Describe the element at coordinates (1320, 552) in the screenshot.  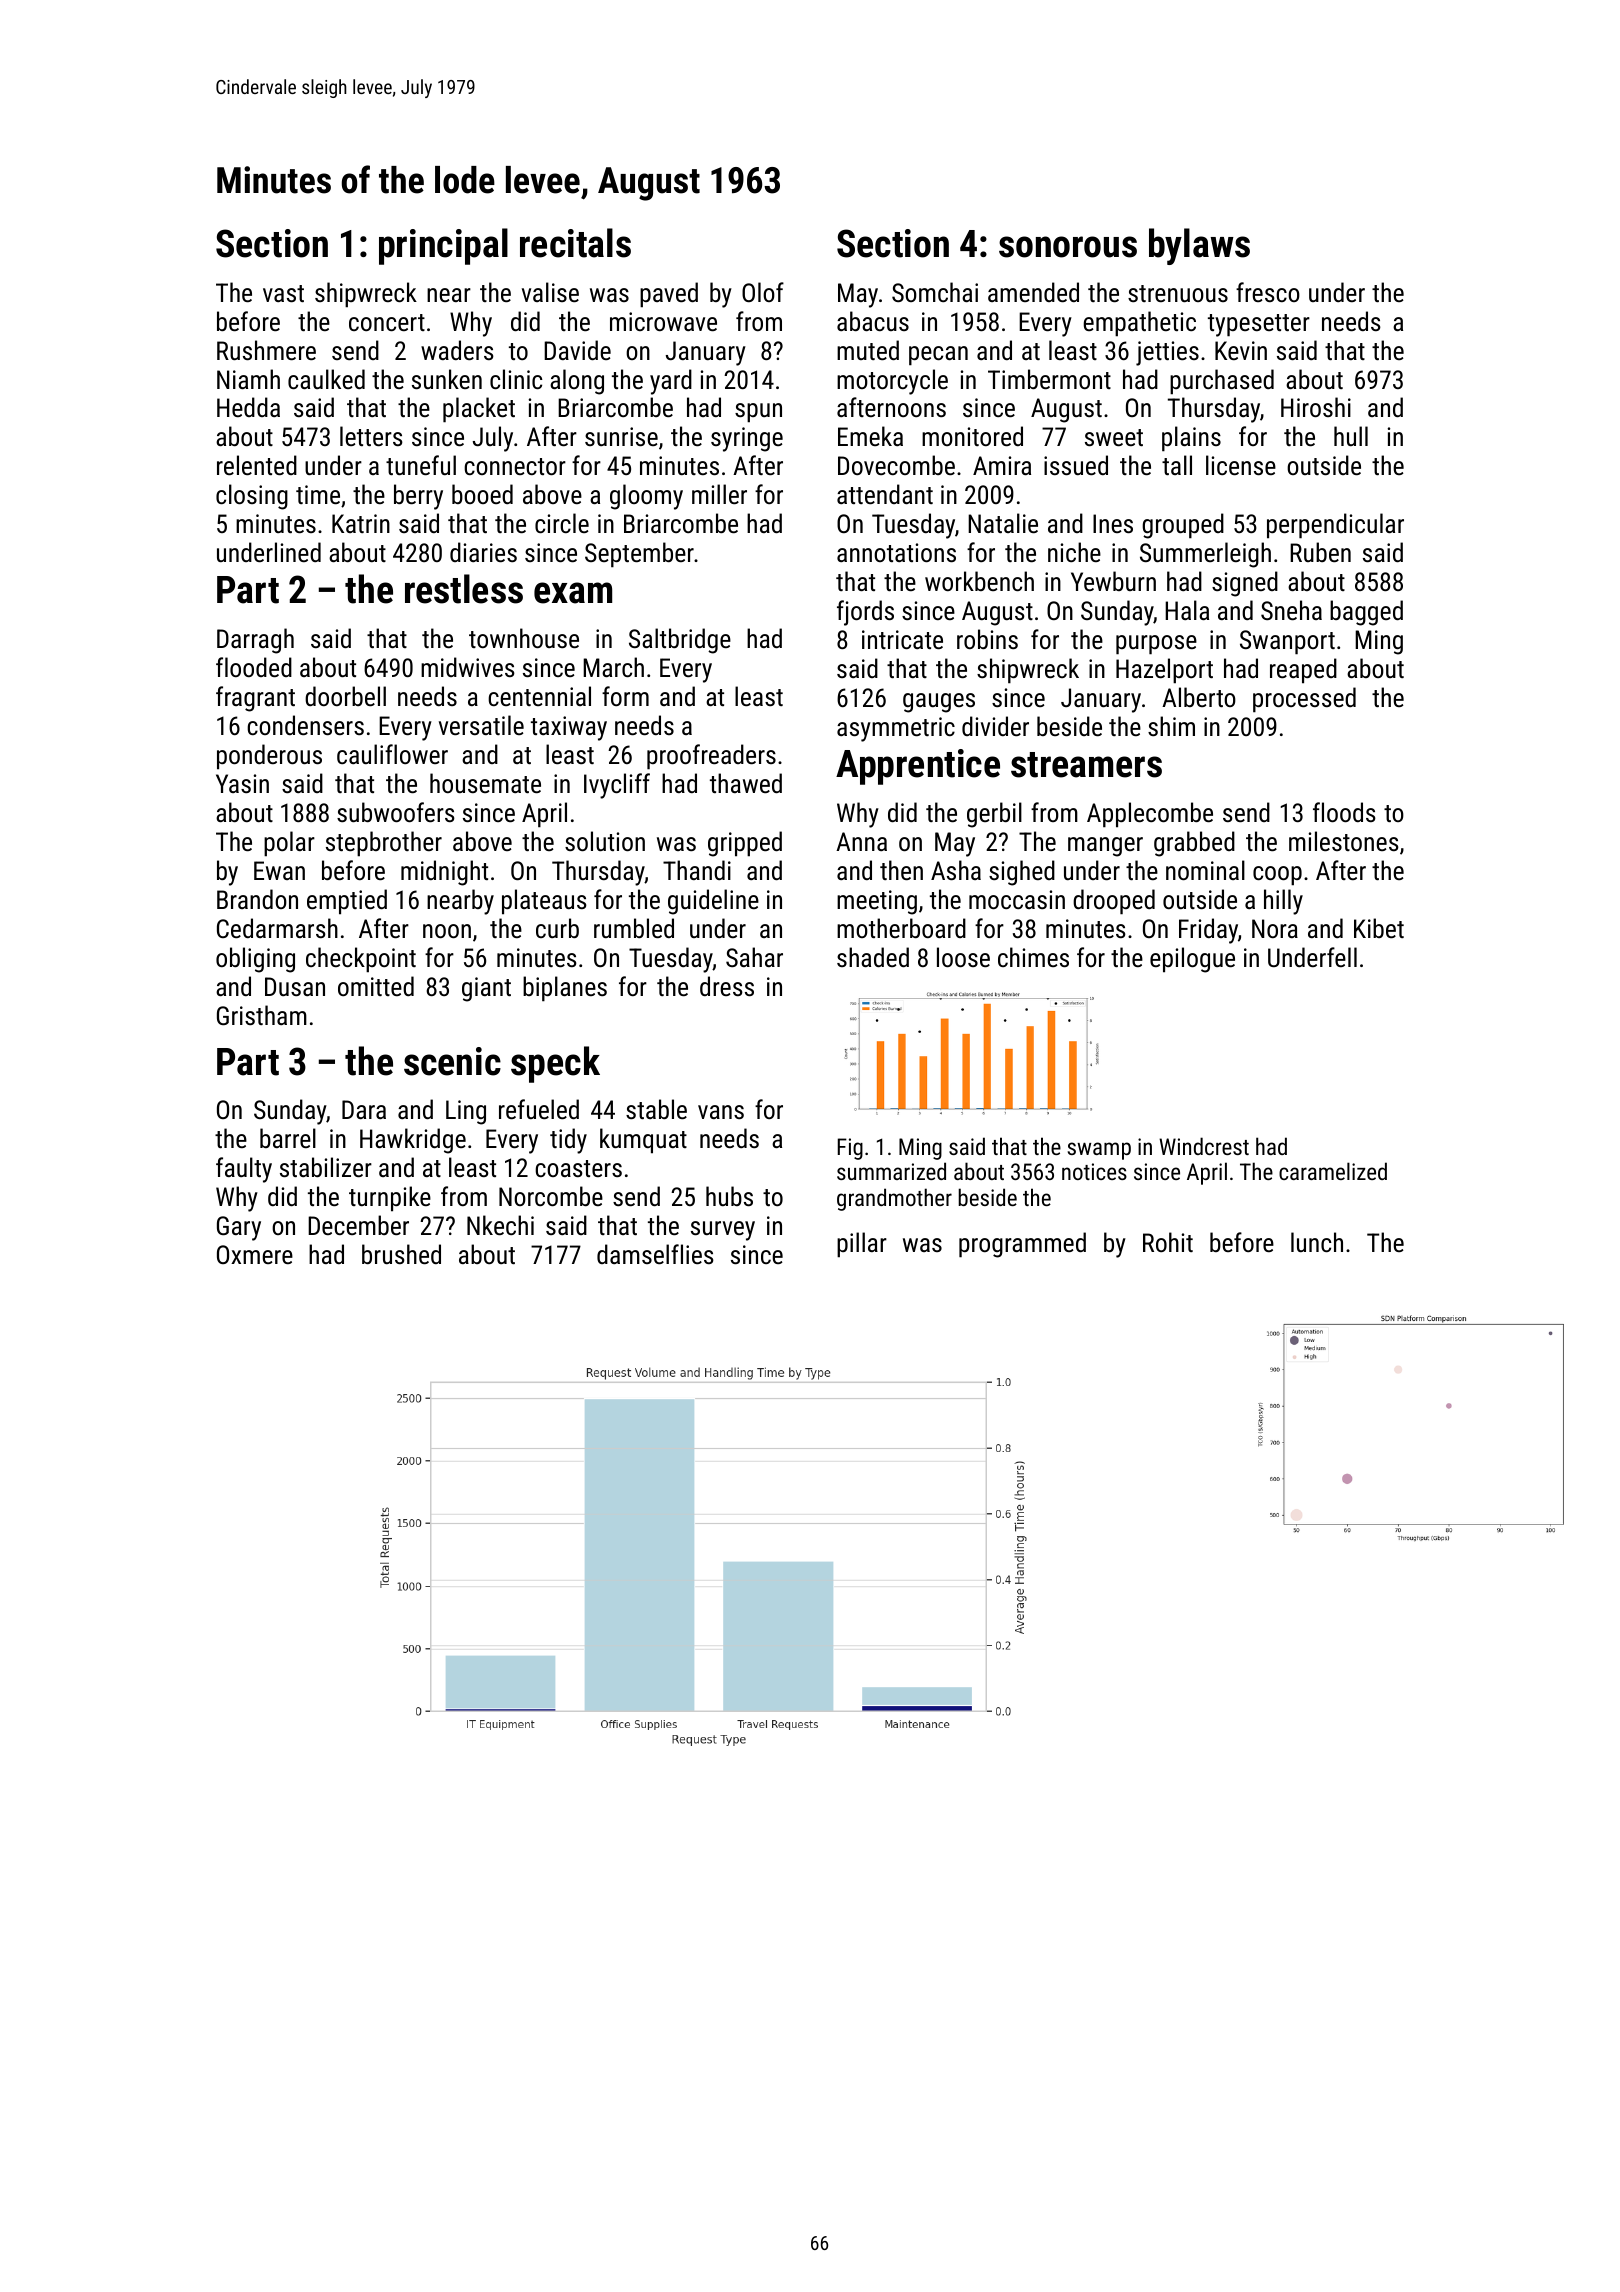
I see `Ruben` at that location.
